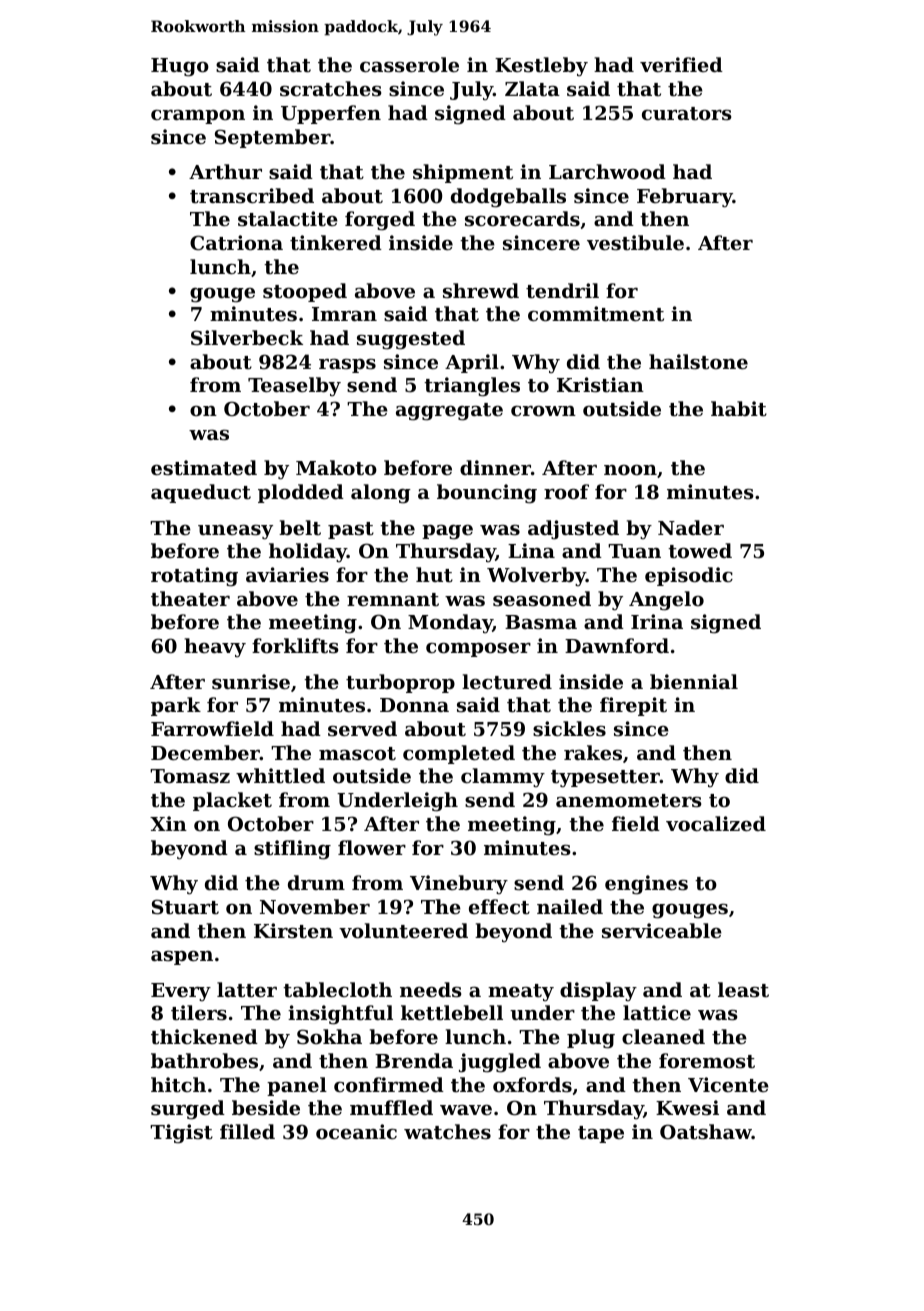  Describe the element at coordinates (409, 65) in the image. I see `casserole` at that location.
